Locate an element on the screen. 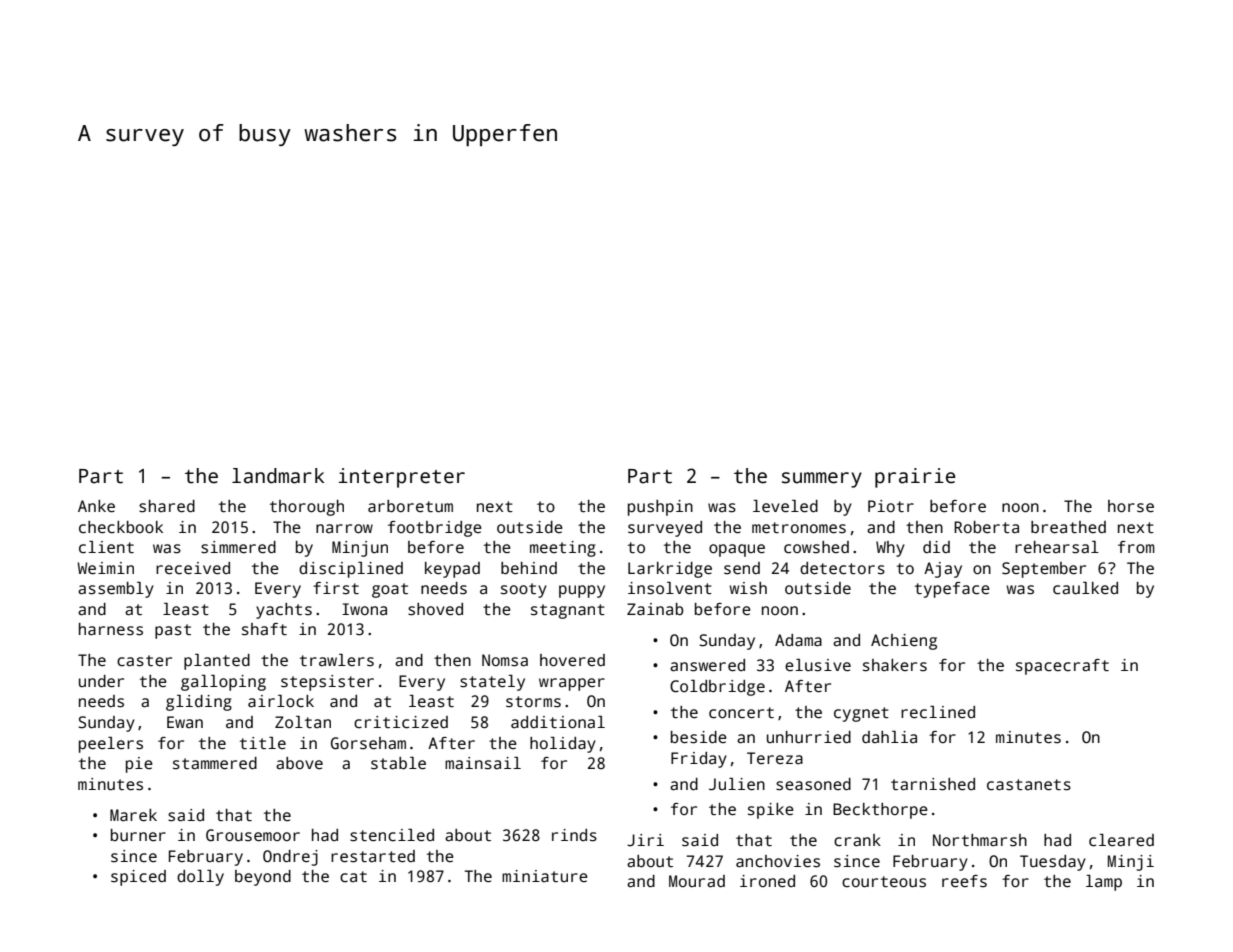 This screenshot has height=952, width=1233. spiced is located at coordinates (138, 878).
